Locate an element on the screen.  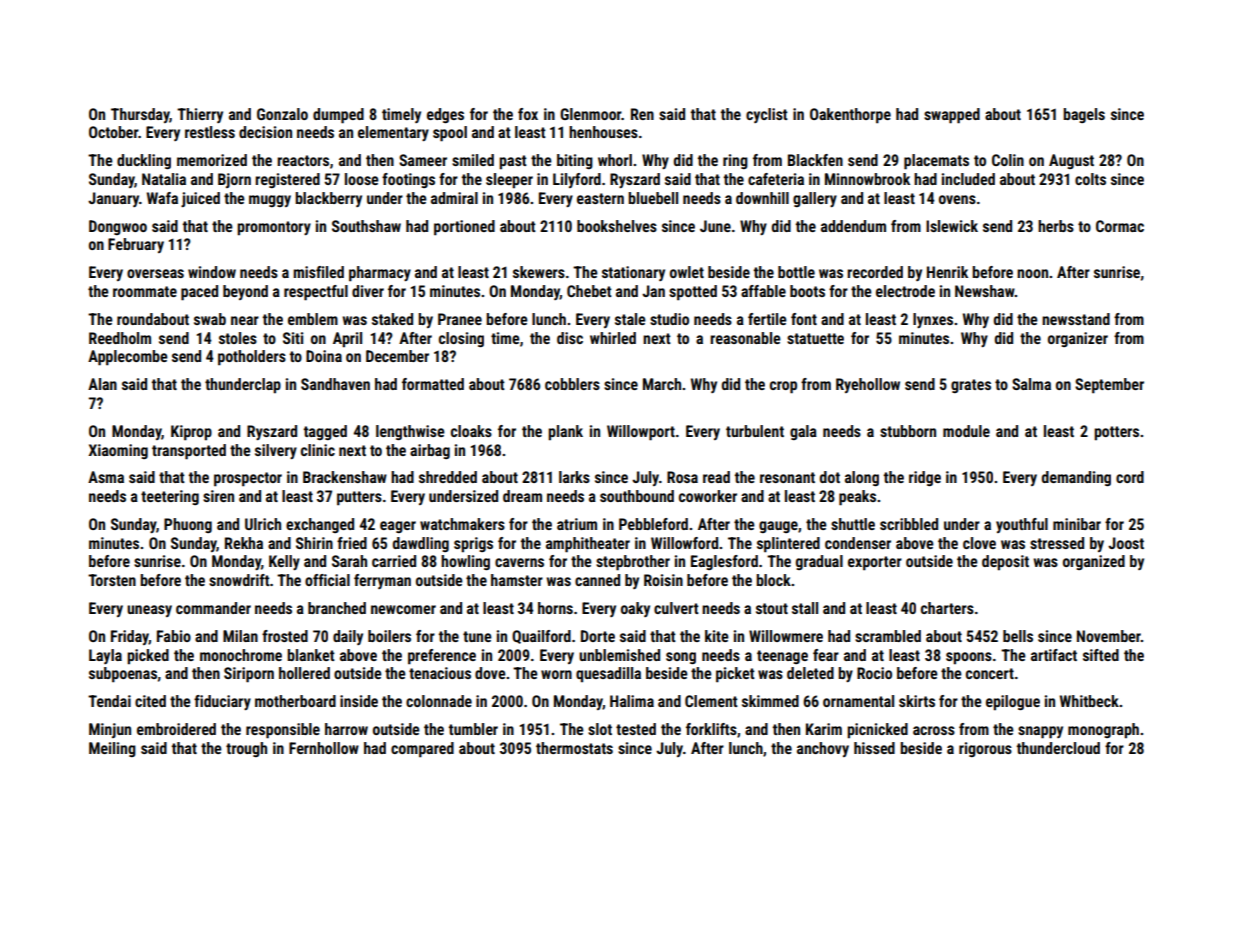
Islewick is located at coordinates (952, 226).
